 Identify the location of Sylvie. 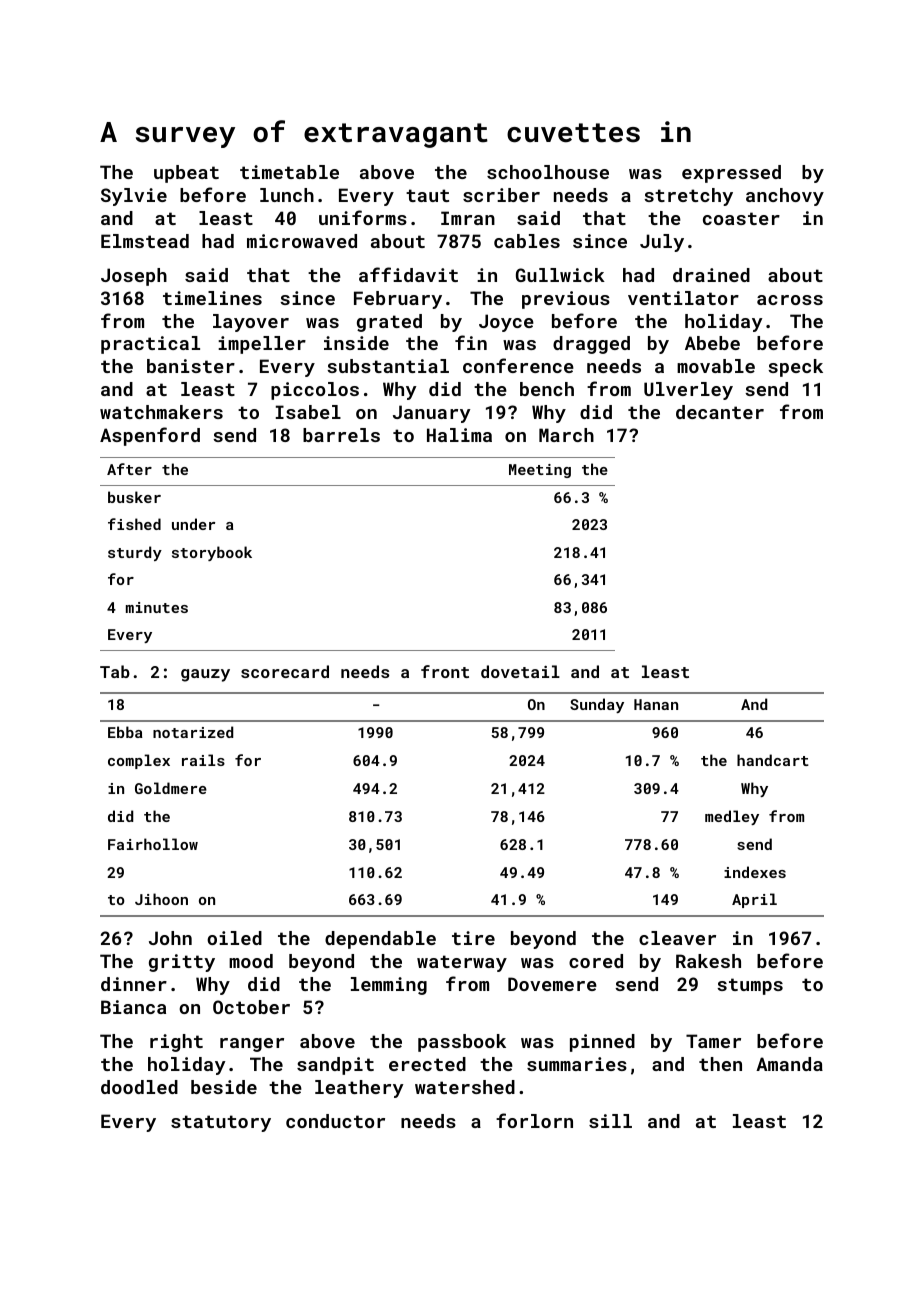
(134, 197).
